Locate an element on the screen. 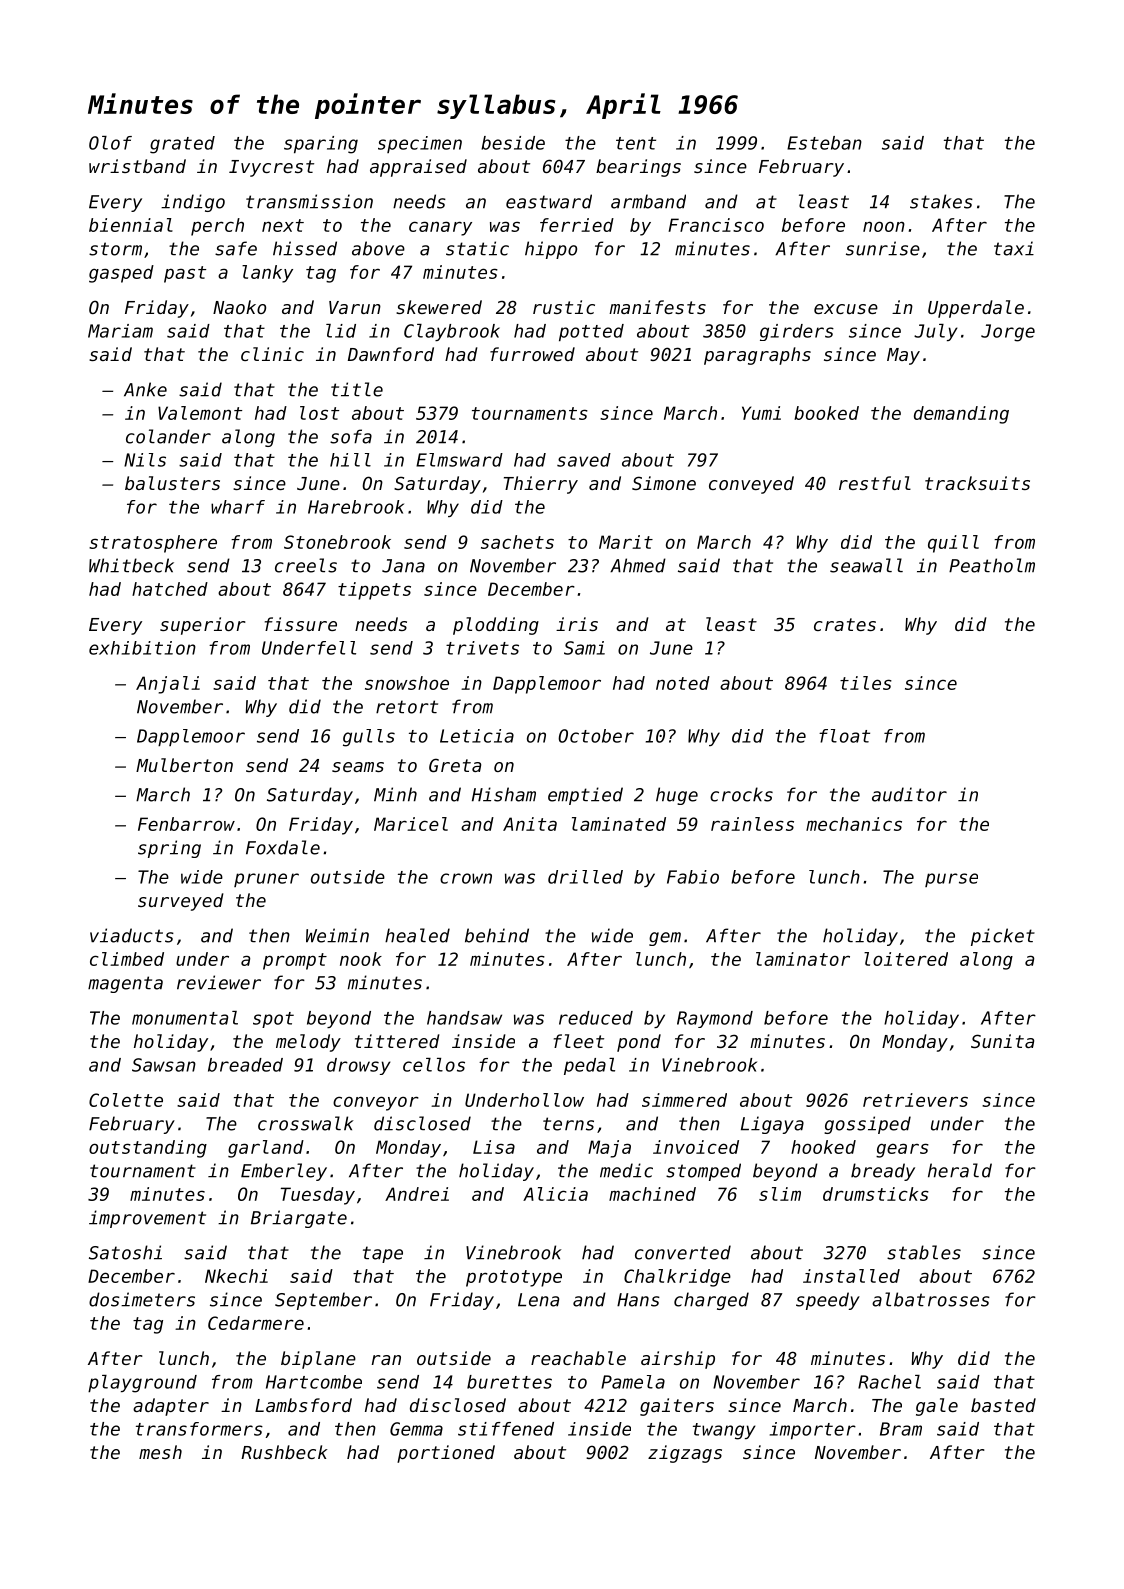 The image size is (1124, 1589). Rushbeck is located at coordinates (284, 1452).
